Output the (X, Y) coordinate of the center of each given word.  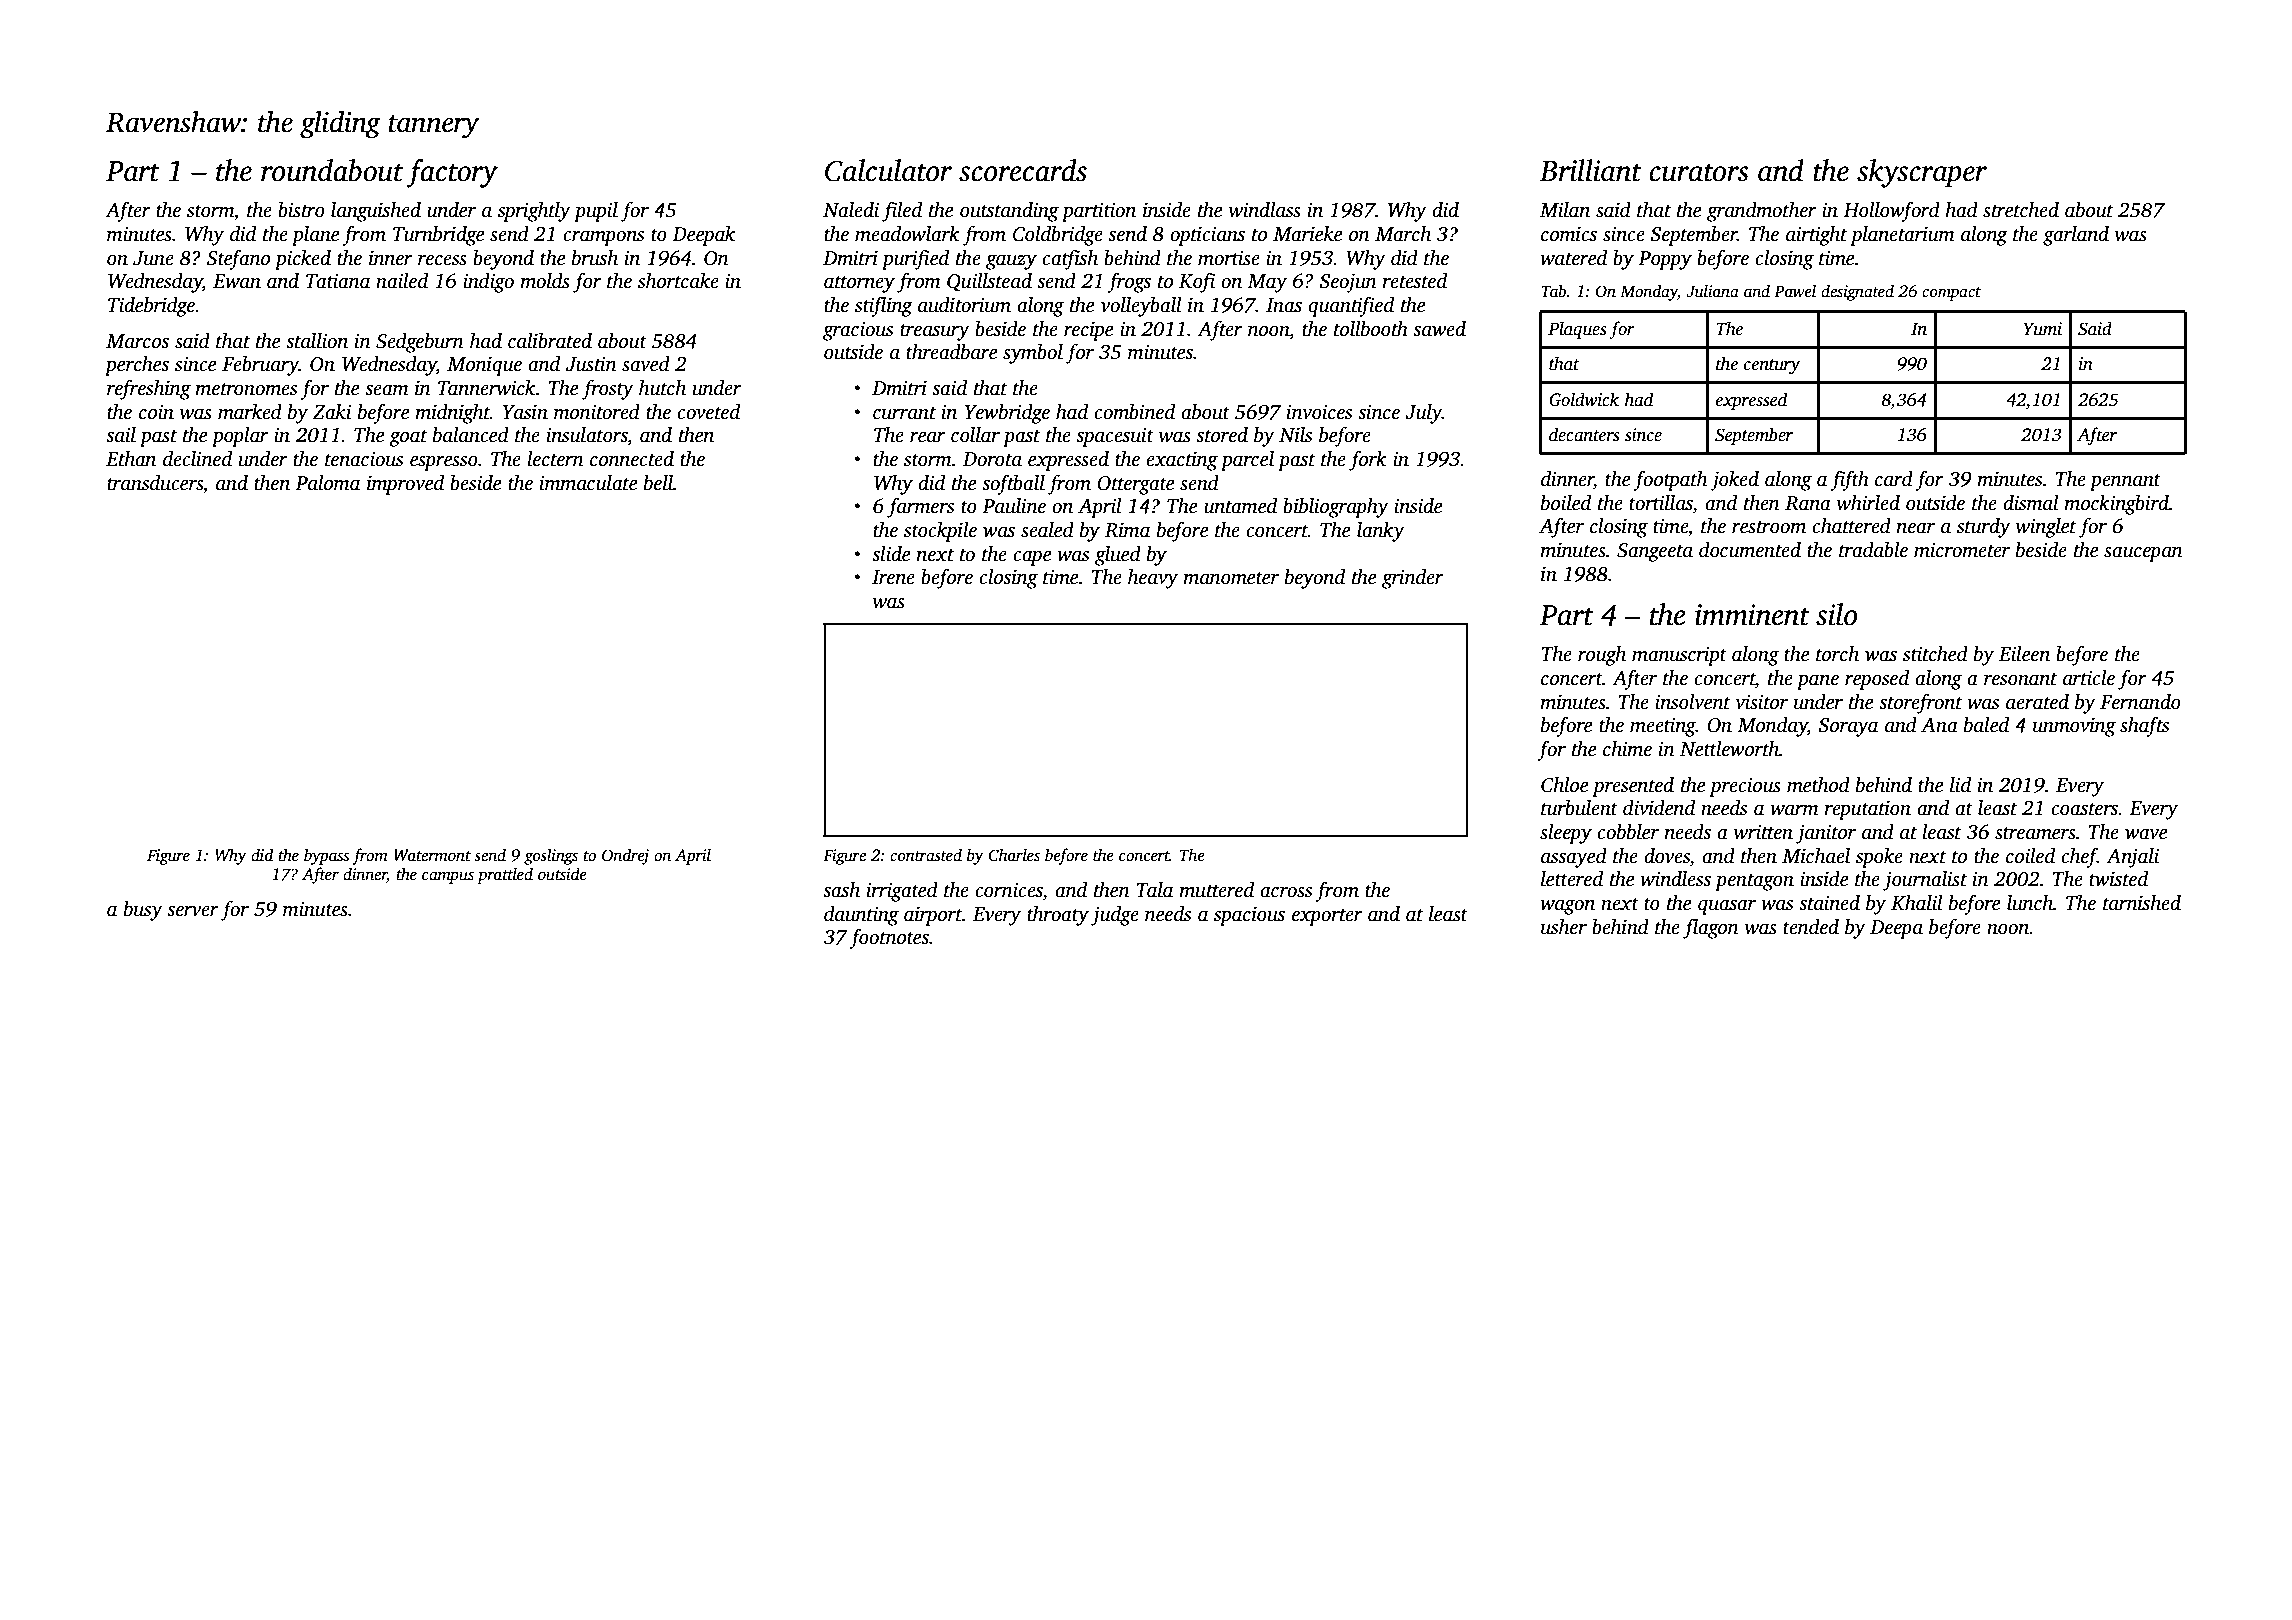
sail (121, 435)
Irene (893, 577)
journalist (1925, 881)
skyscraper (1922, 173)
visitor (1761, 702)
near (1916, 528)
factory (452, 173)
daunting (861, 916)
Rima (1127, 530)
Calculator (888, 170)
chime (1627, 749)
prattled (505, 875)
